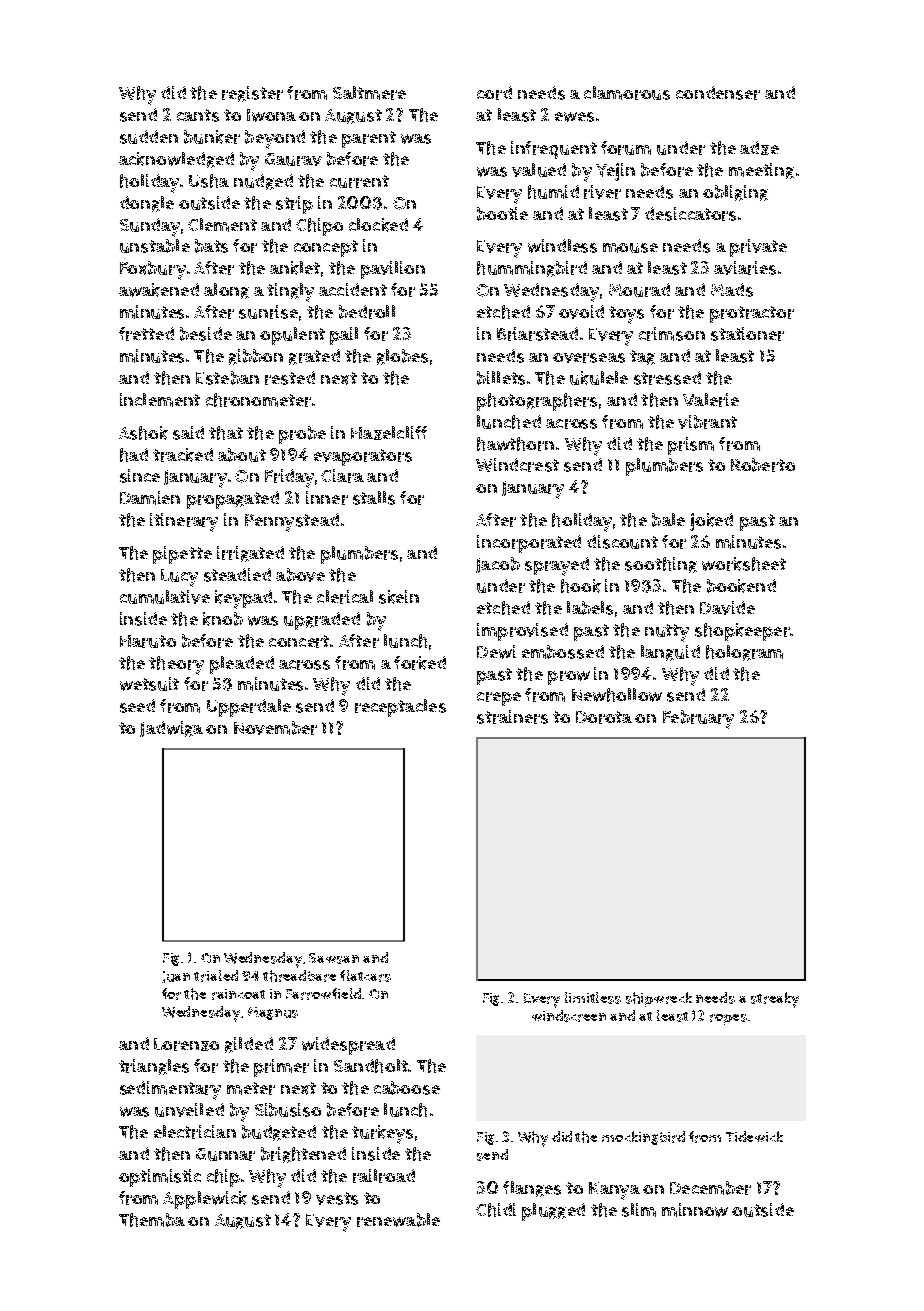 Image resolution: width=924 pixels, height=1311 pixels. I want to click on forum, so click(626, 148).
